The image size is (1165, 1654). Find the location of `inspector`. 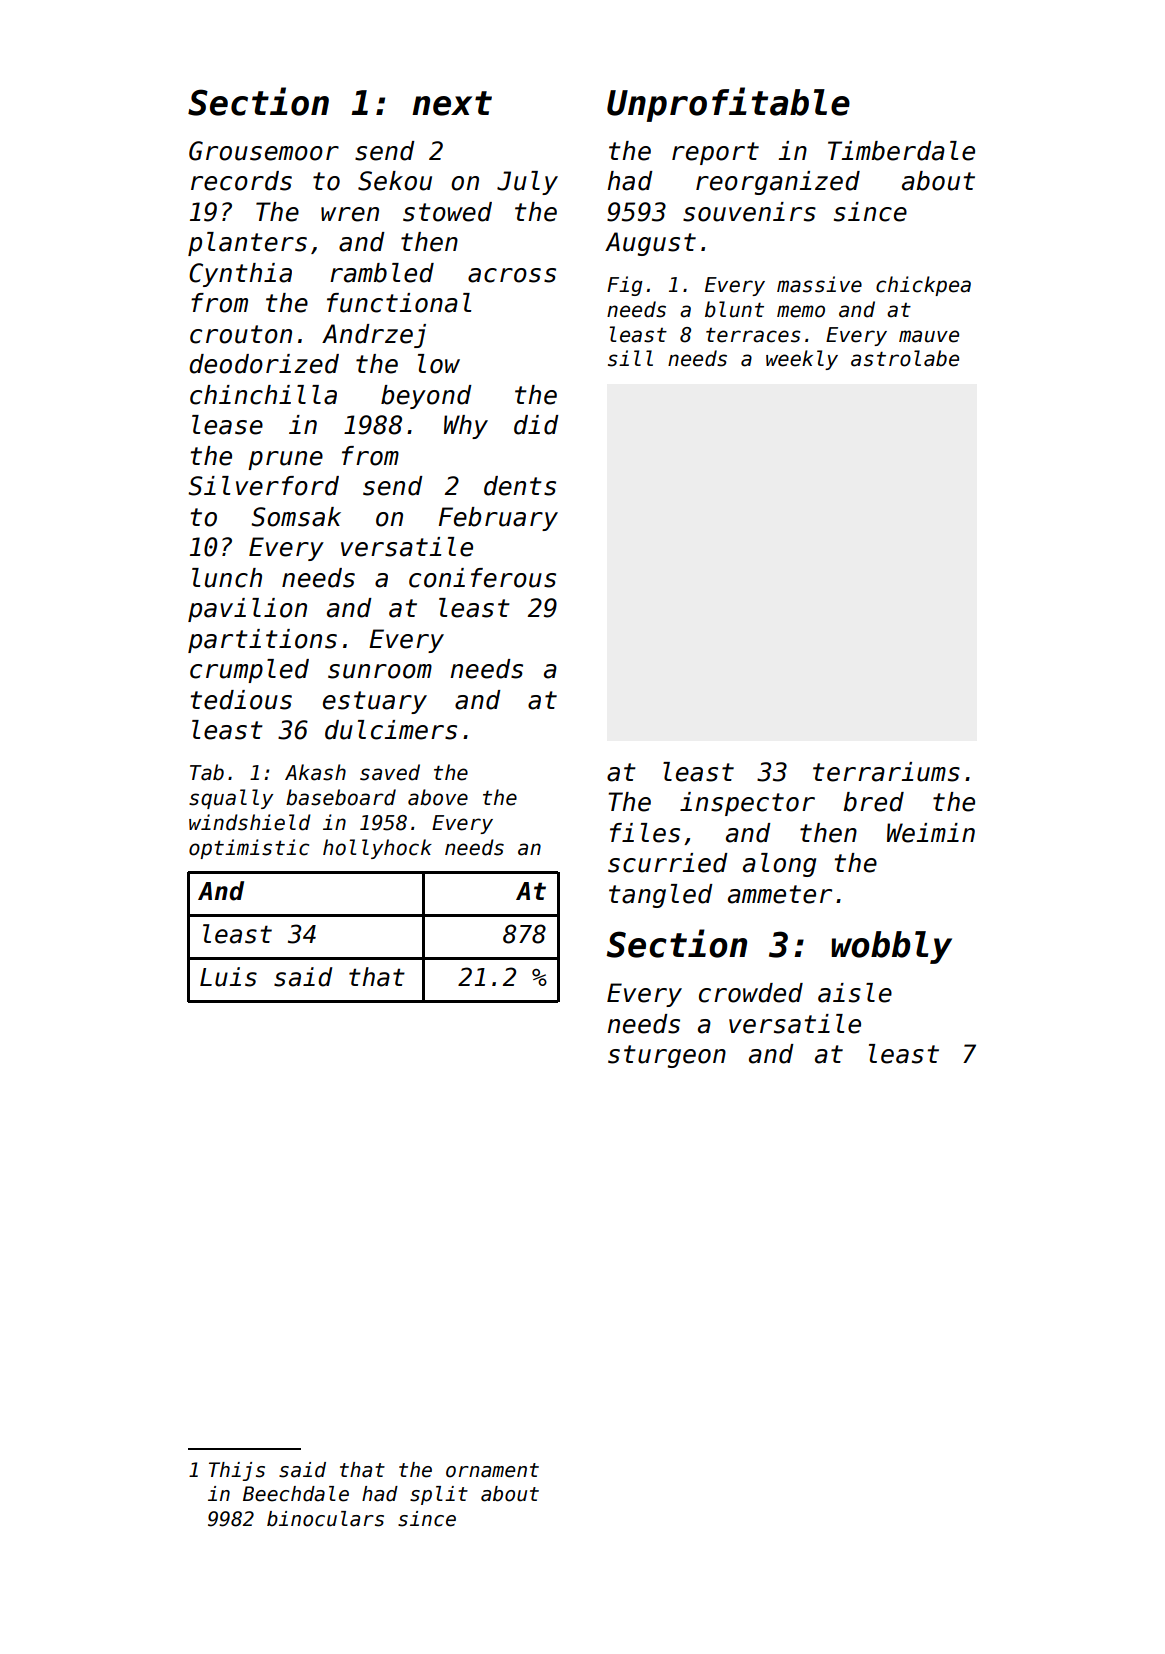

inspector is located at coordinates (747, 804).
